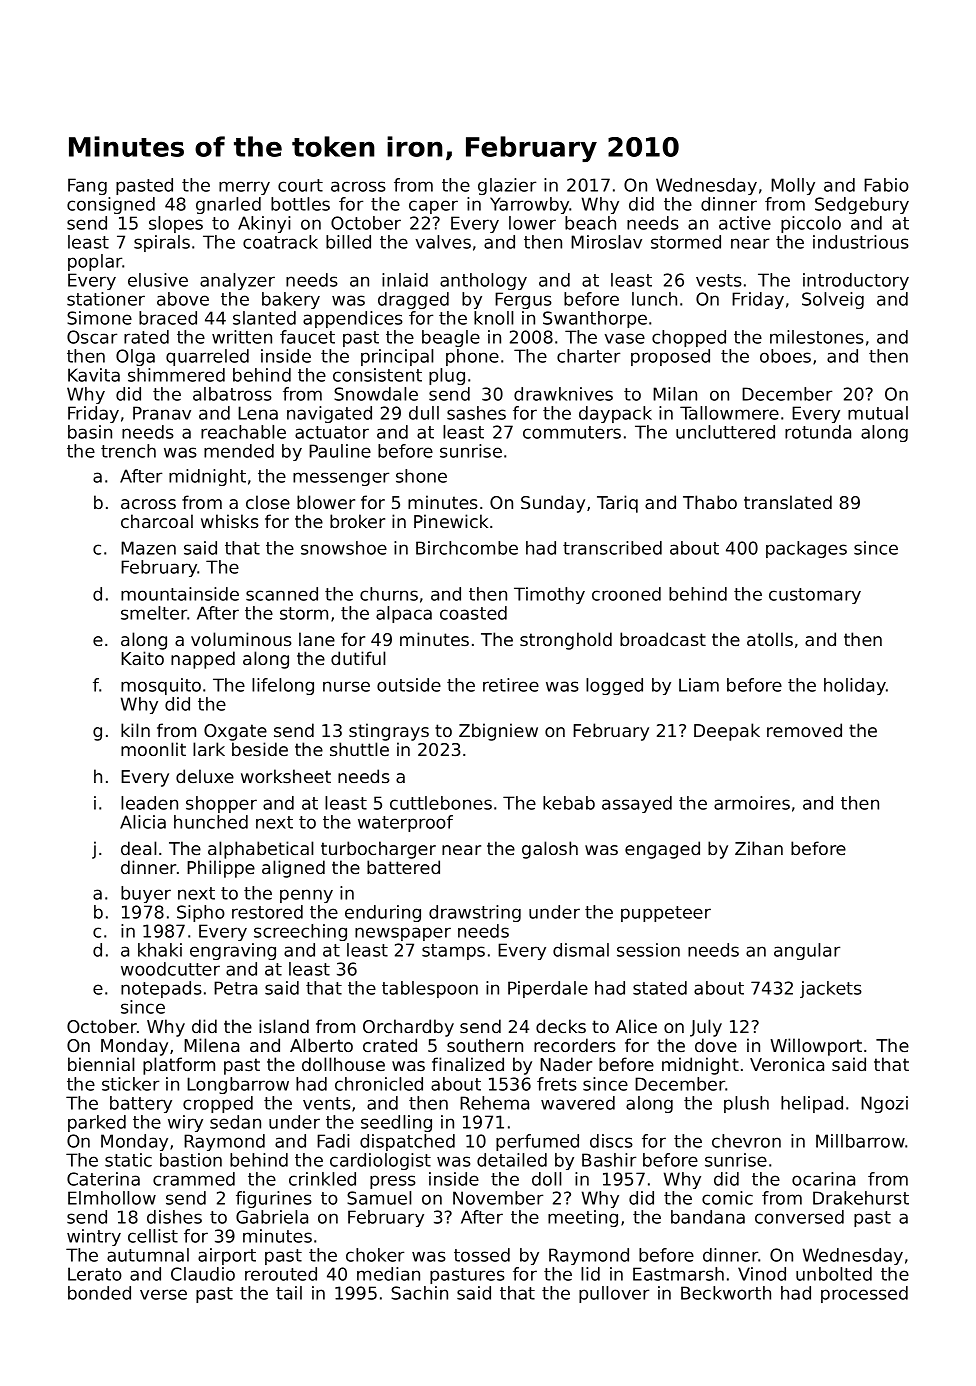 This screenshot has width=976, height=1386. What do you see at coordinates (101, 1064) in the screenshot?
I see `biennial` at bounding box center [101, 1064].
